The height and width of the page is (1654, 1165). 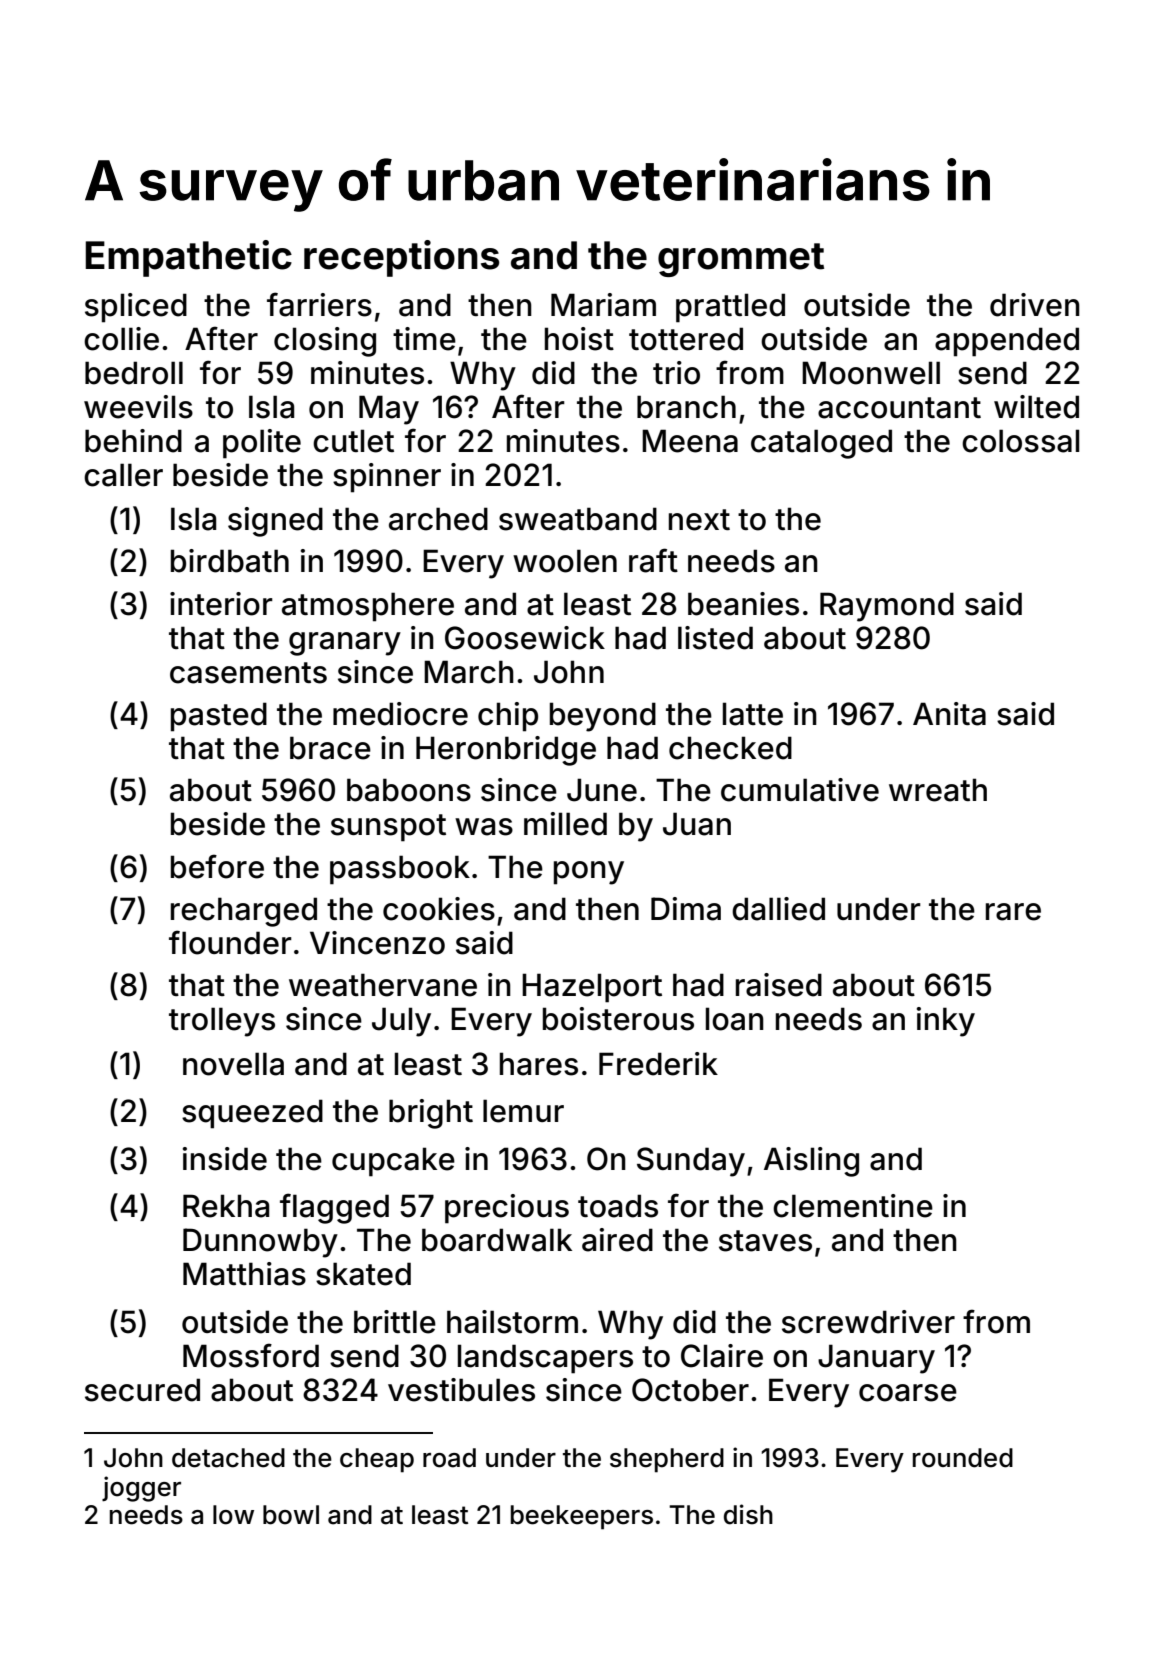 What do you see at coordinates (377, 943) in the page?
I see `Vincenzo` at bounding box center [377, 943].
